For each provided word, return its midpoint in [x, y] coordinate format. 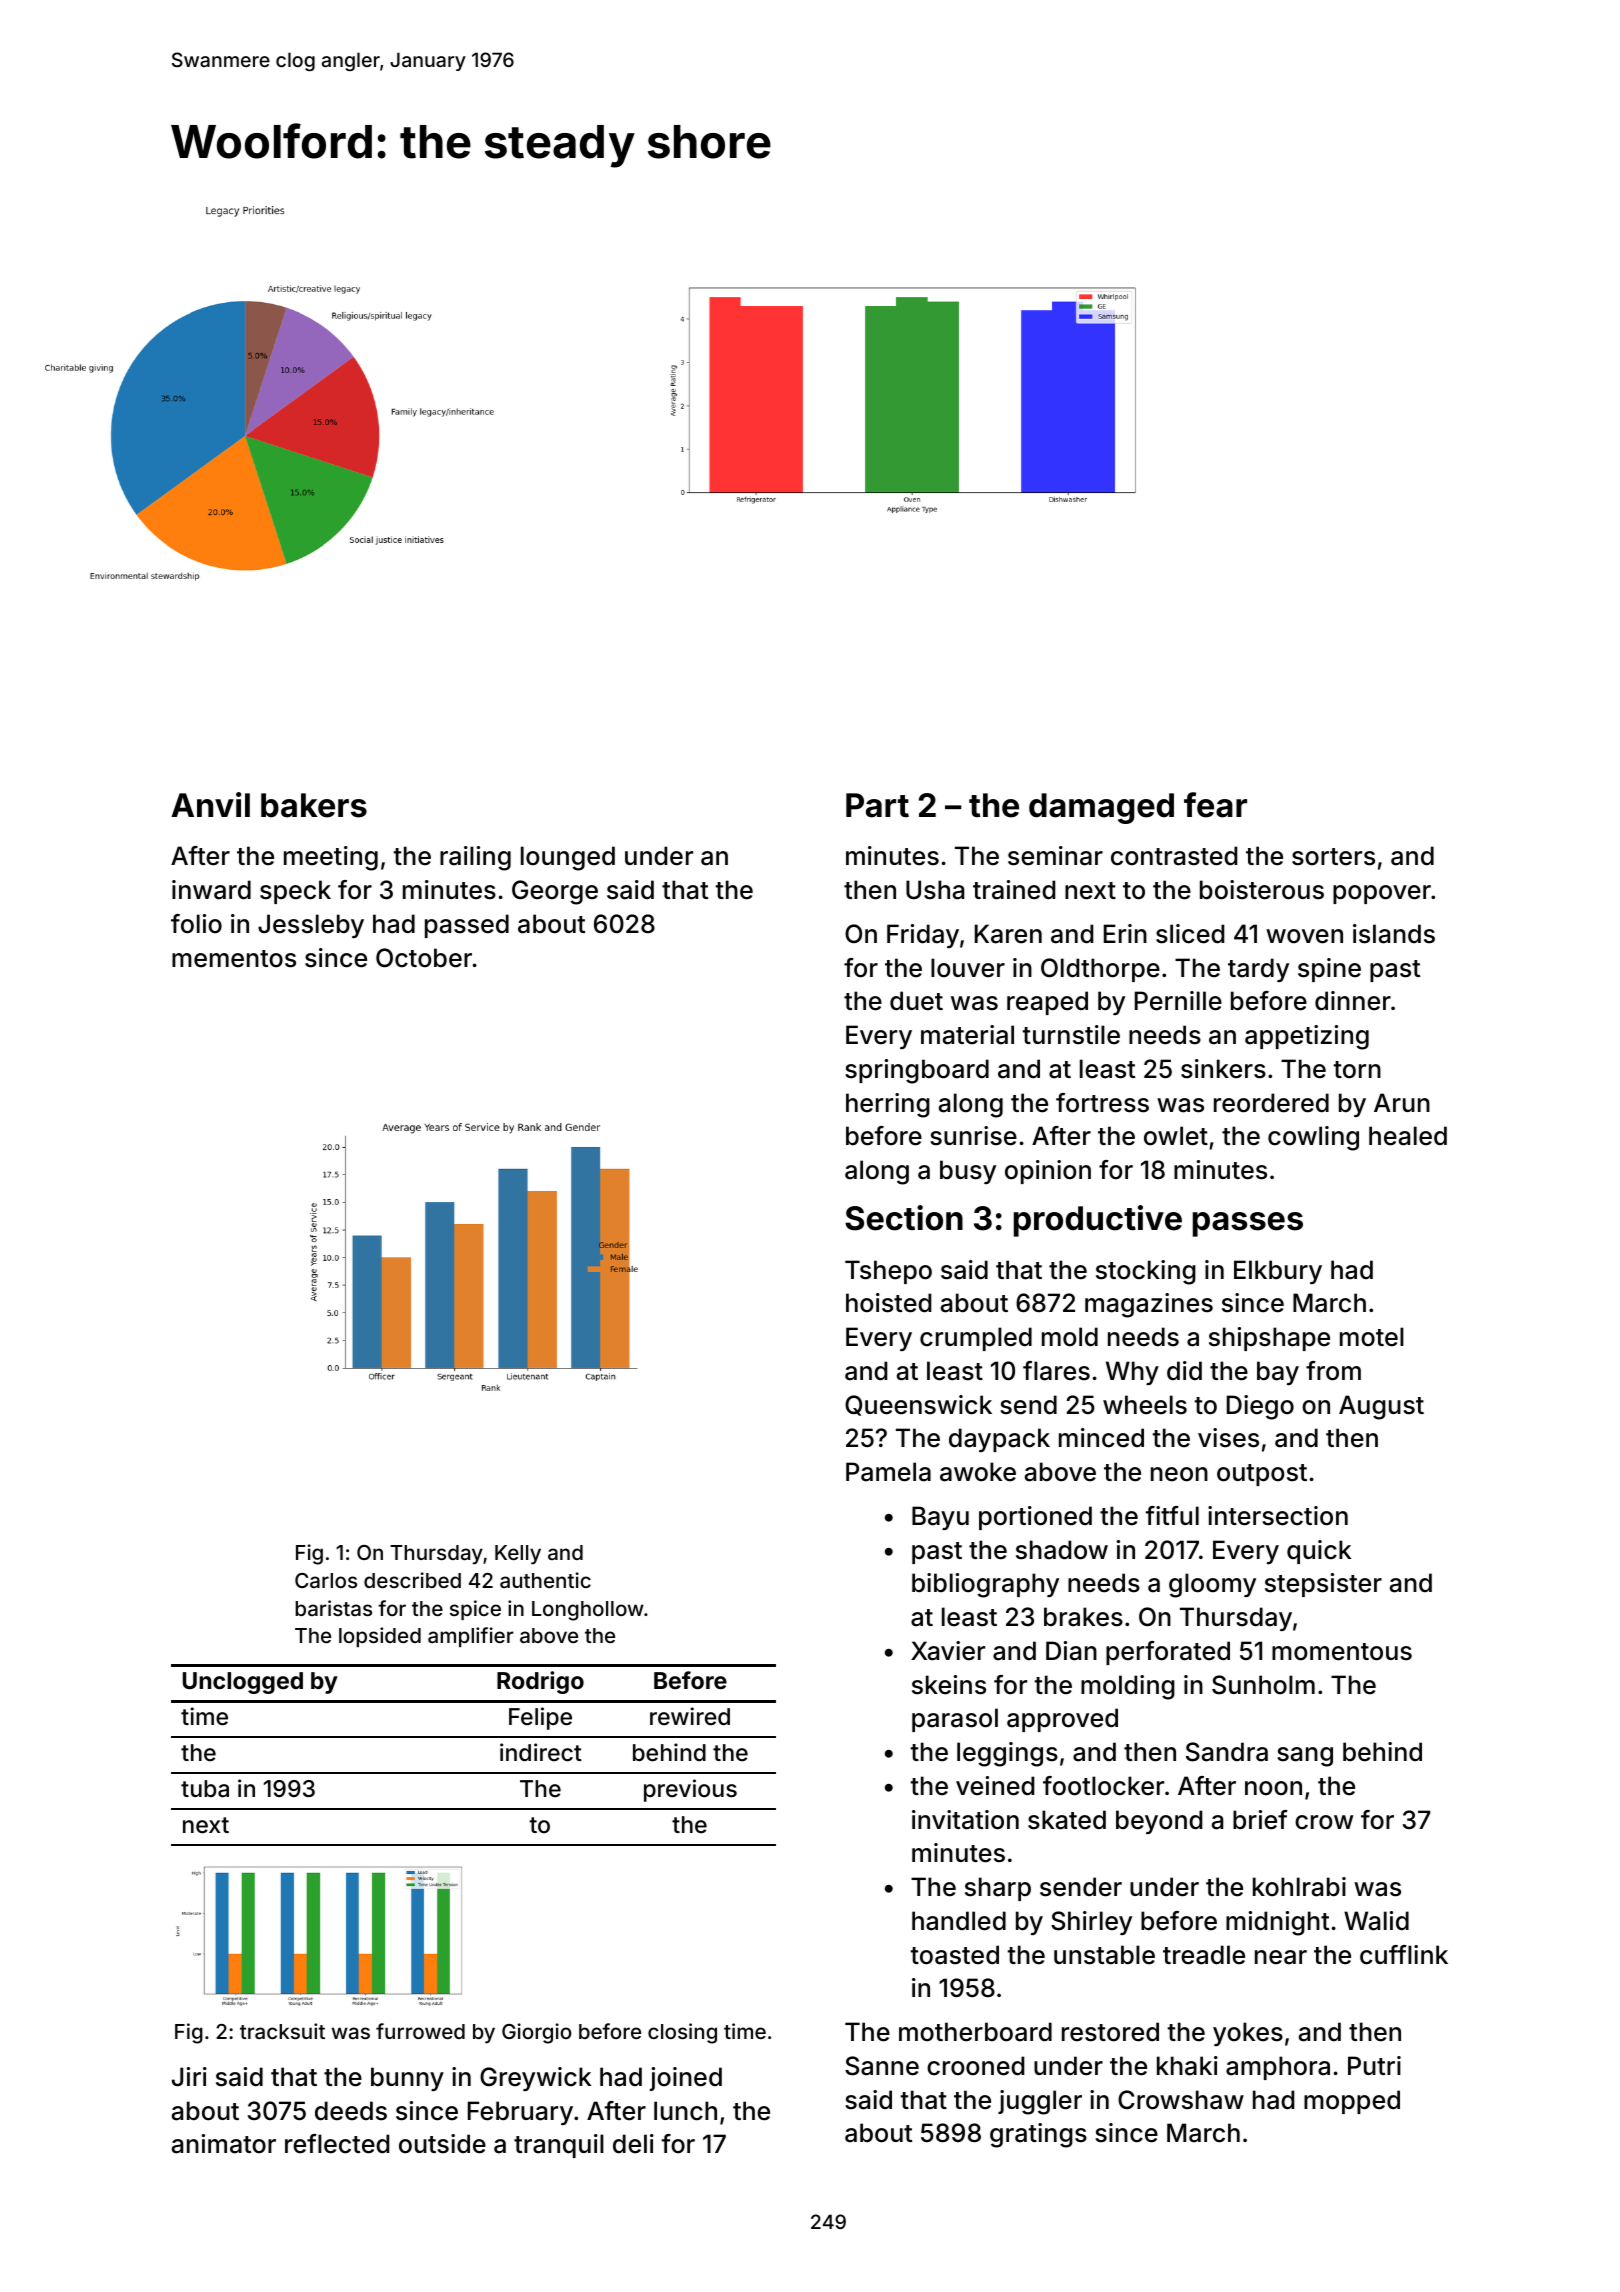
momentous [1342, 1652]
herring [888, 1105]
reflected [337, 2144]
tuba [205, 1789]
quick [1319, 1552]
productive [1098, 1221]
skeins [949, 1685]
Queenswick [918, 1405]
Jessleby [311, 926]
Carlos [326, 1580]
